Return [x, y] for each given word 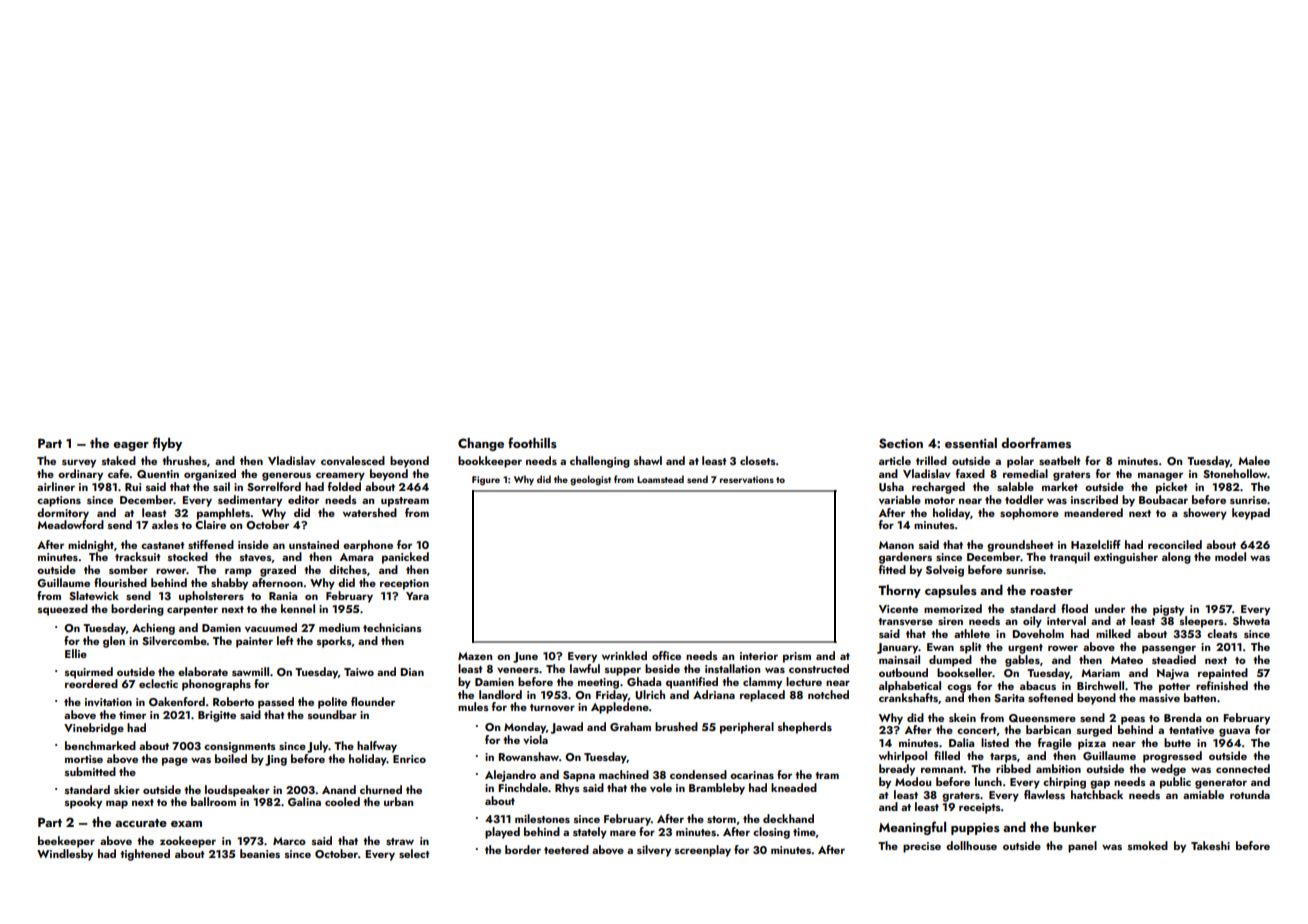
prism [797, 657]
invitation [108, 702]
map [117, 804]
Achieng [153, 629]
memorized [953, 608]
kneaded [794, 787]
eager [131, 446]
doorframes [1036, 442]
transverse [905, 621]
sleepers [1202, 622]
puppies [975, 829]
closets [758, 460]
